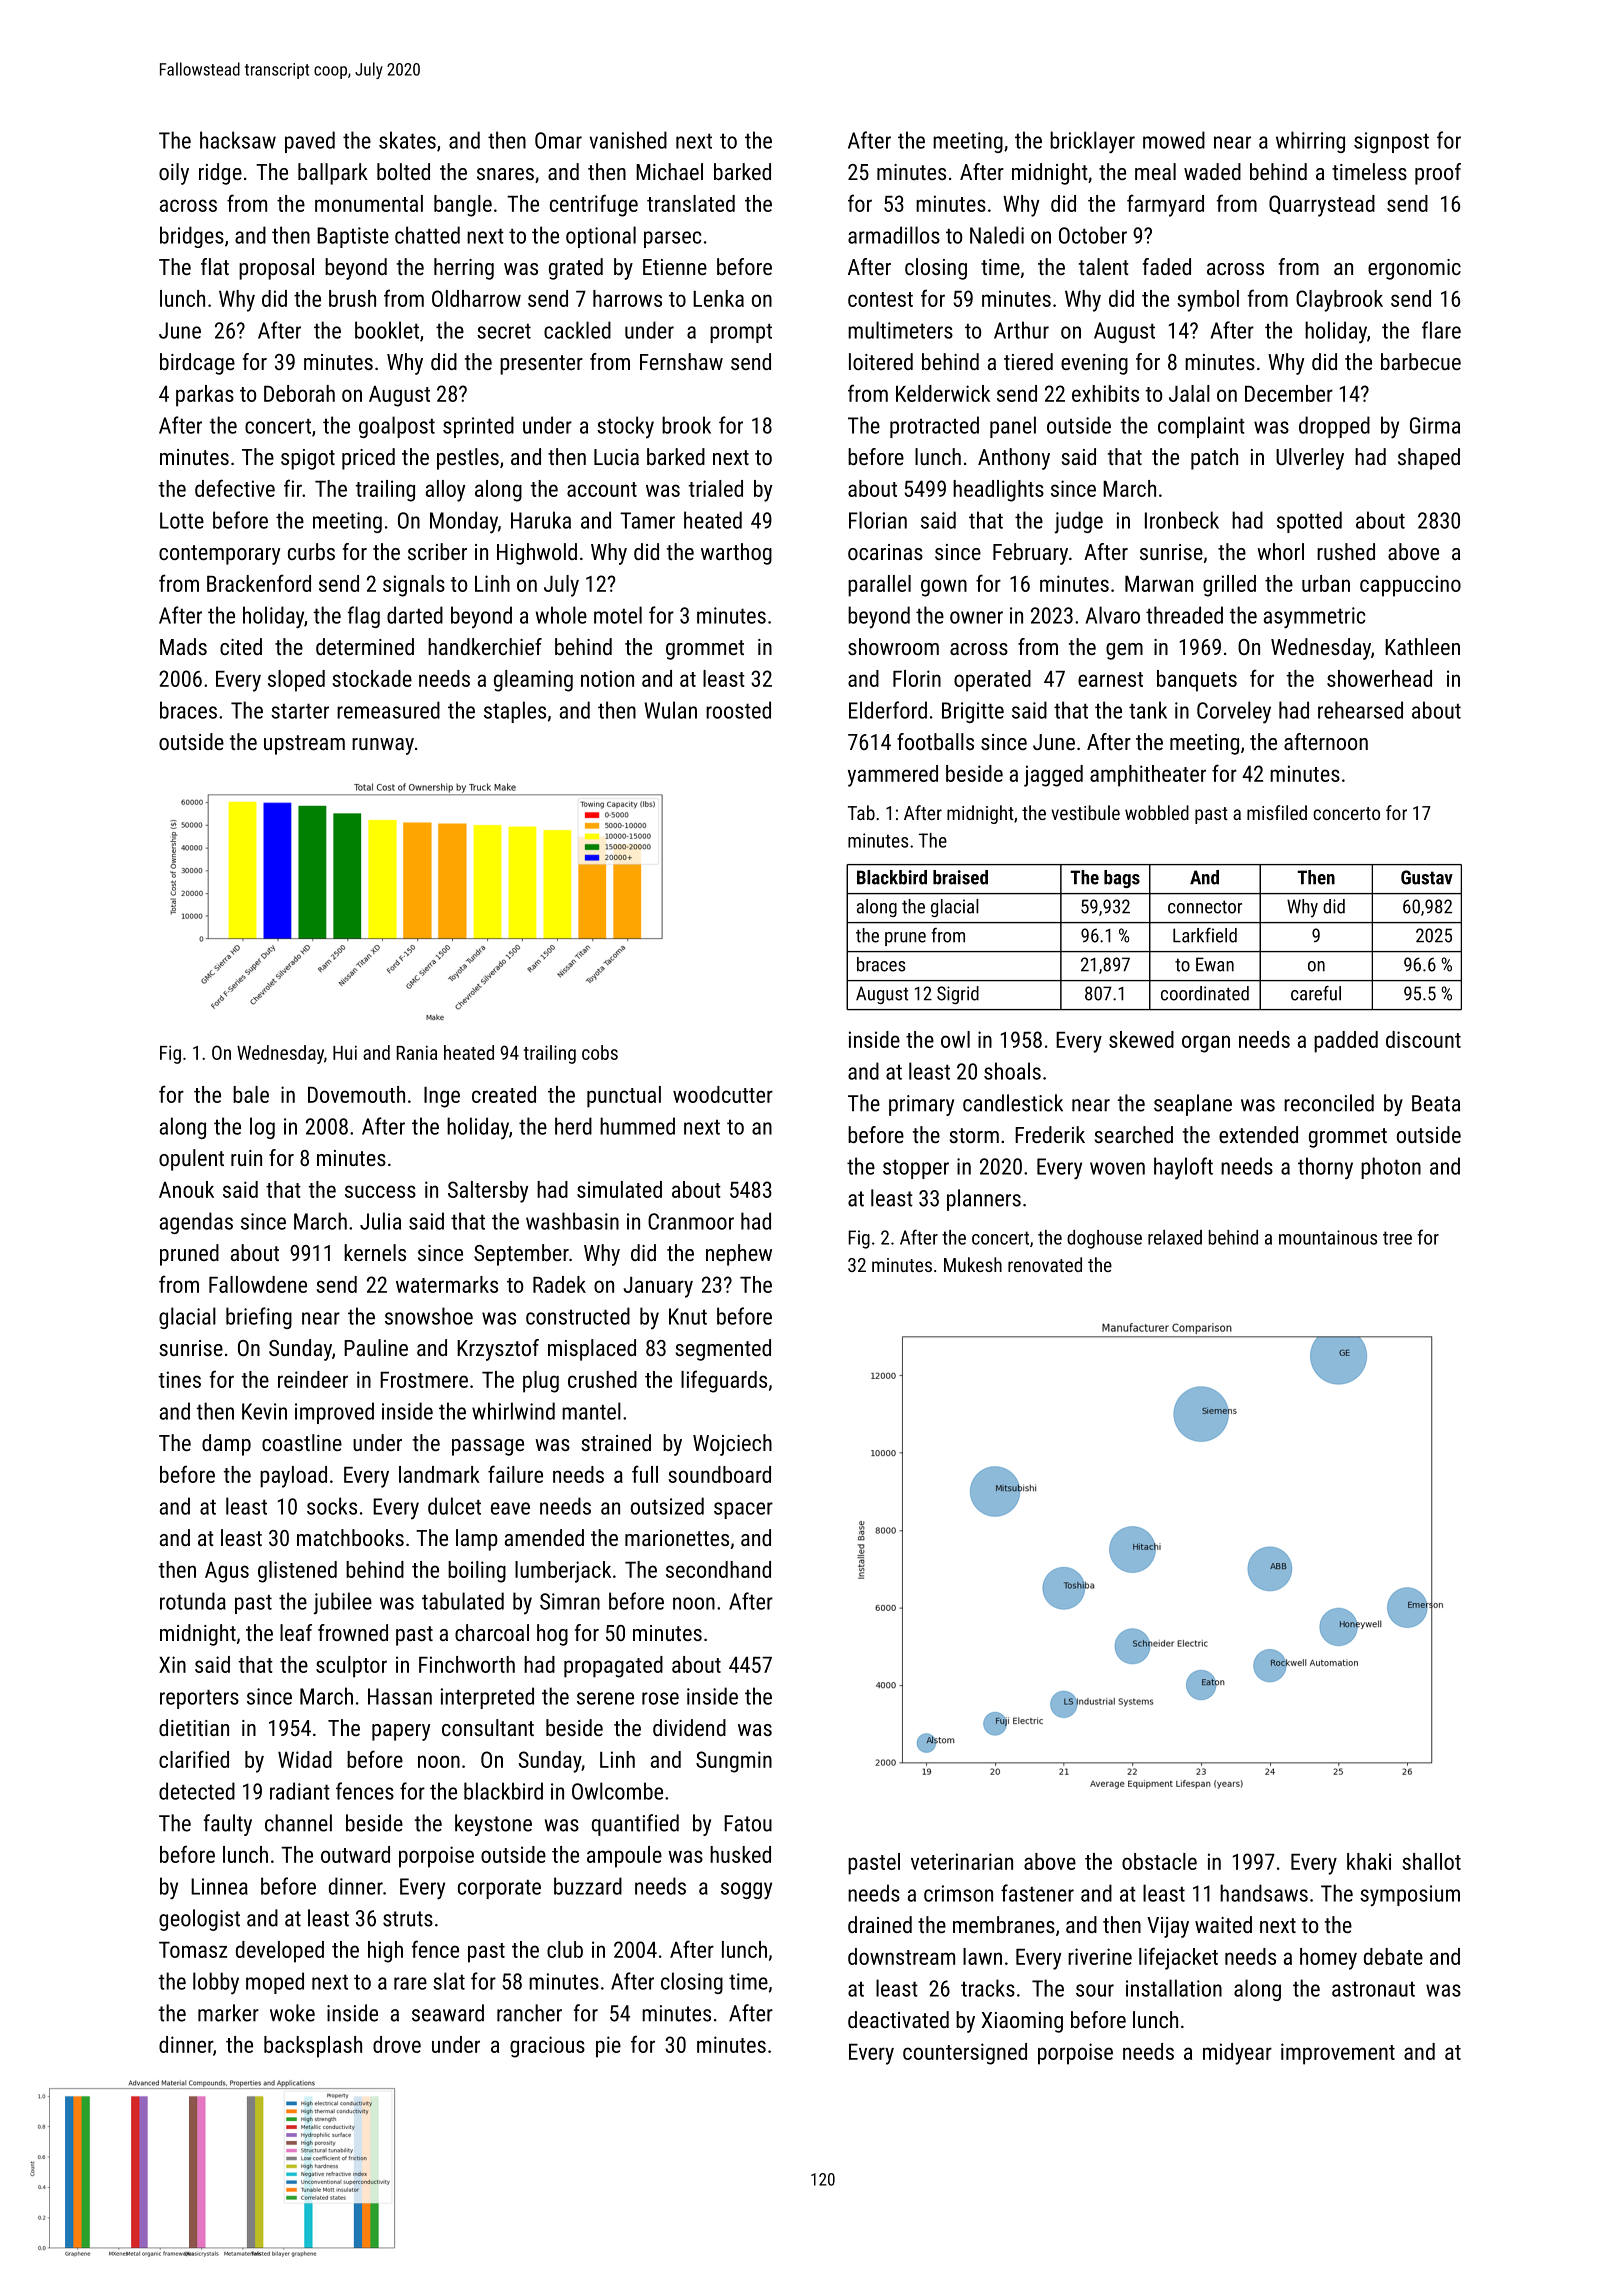 This document has height=2292, width=1620. What do you see at coordinates (608, 2047) in the document?
I see `pie` at bounding box center [608, 2047].
